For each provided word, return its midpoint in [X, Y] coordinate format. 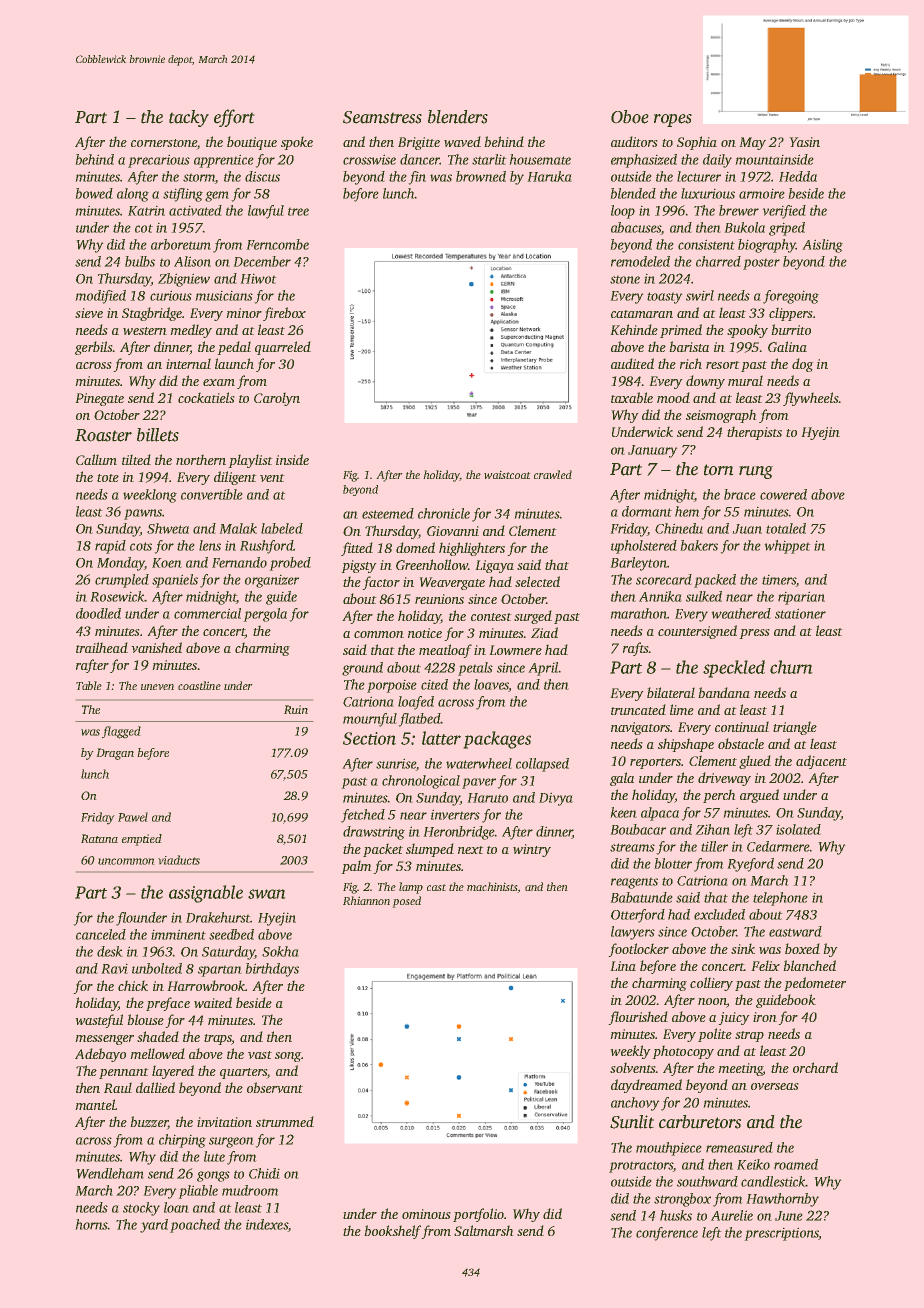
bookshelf [393, 1232]
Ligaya [495, 566]
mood [673, 397]
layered [173, 1072]
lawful [266, 212]
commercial [207, 613]
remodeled [640, 261]
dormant [647, 511]
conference [667, 1234]
